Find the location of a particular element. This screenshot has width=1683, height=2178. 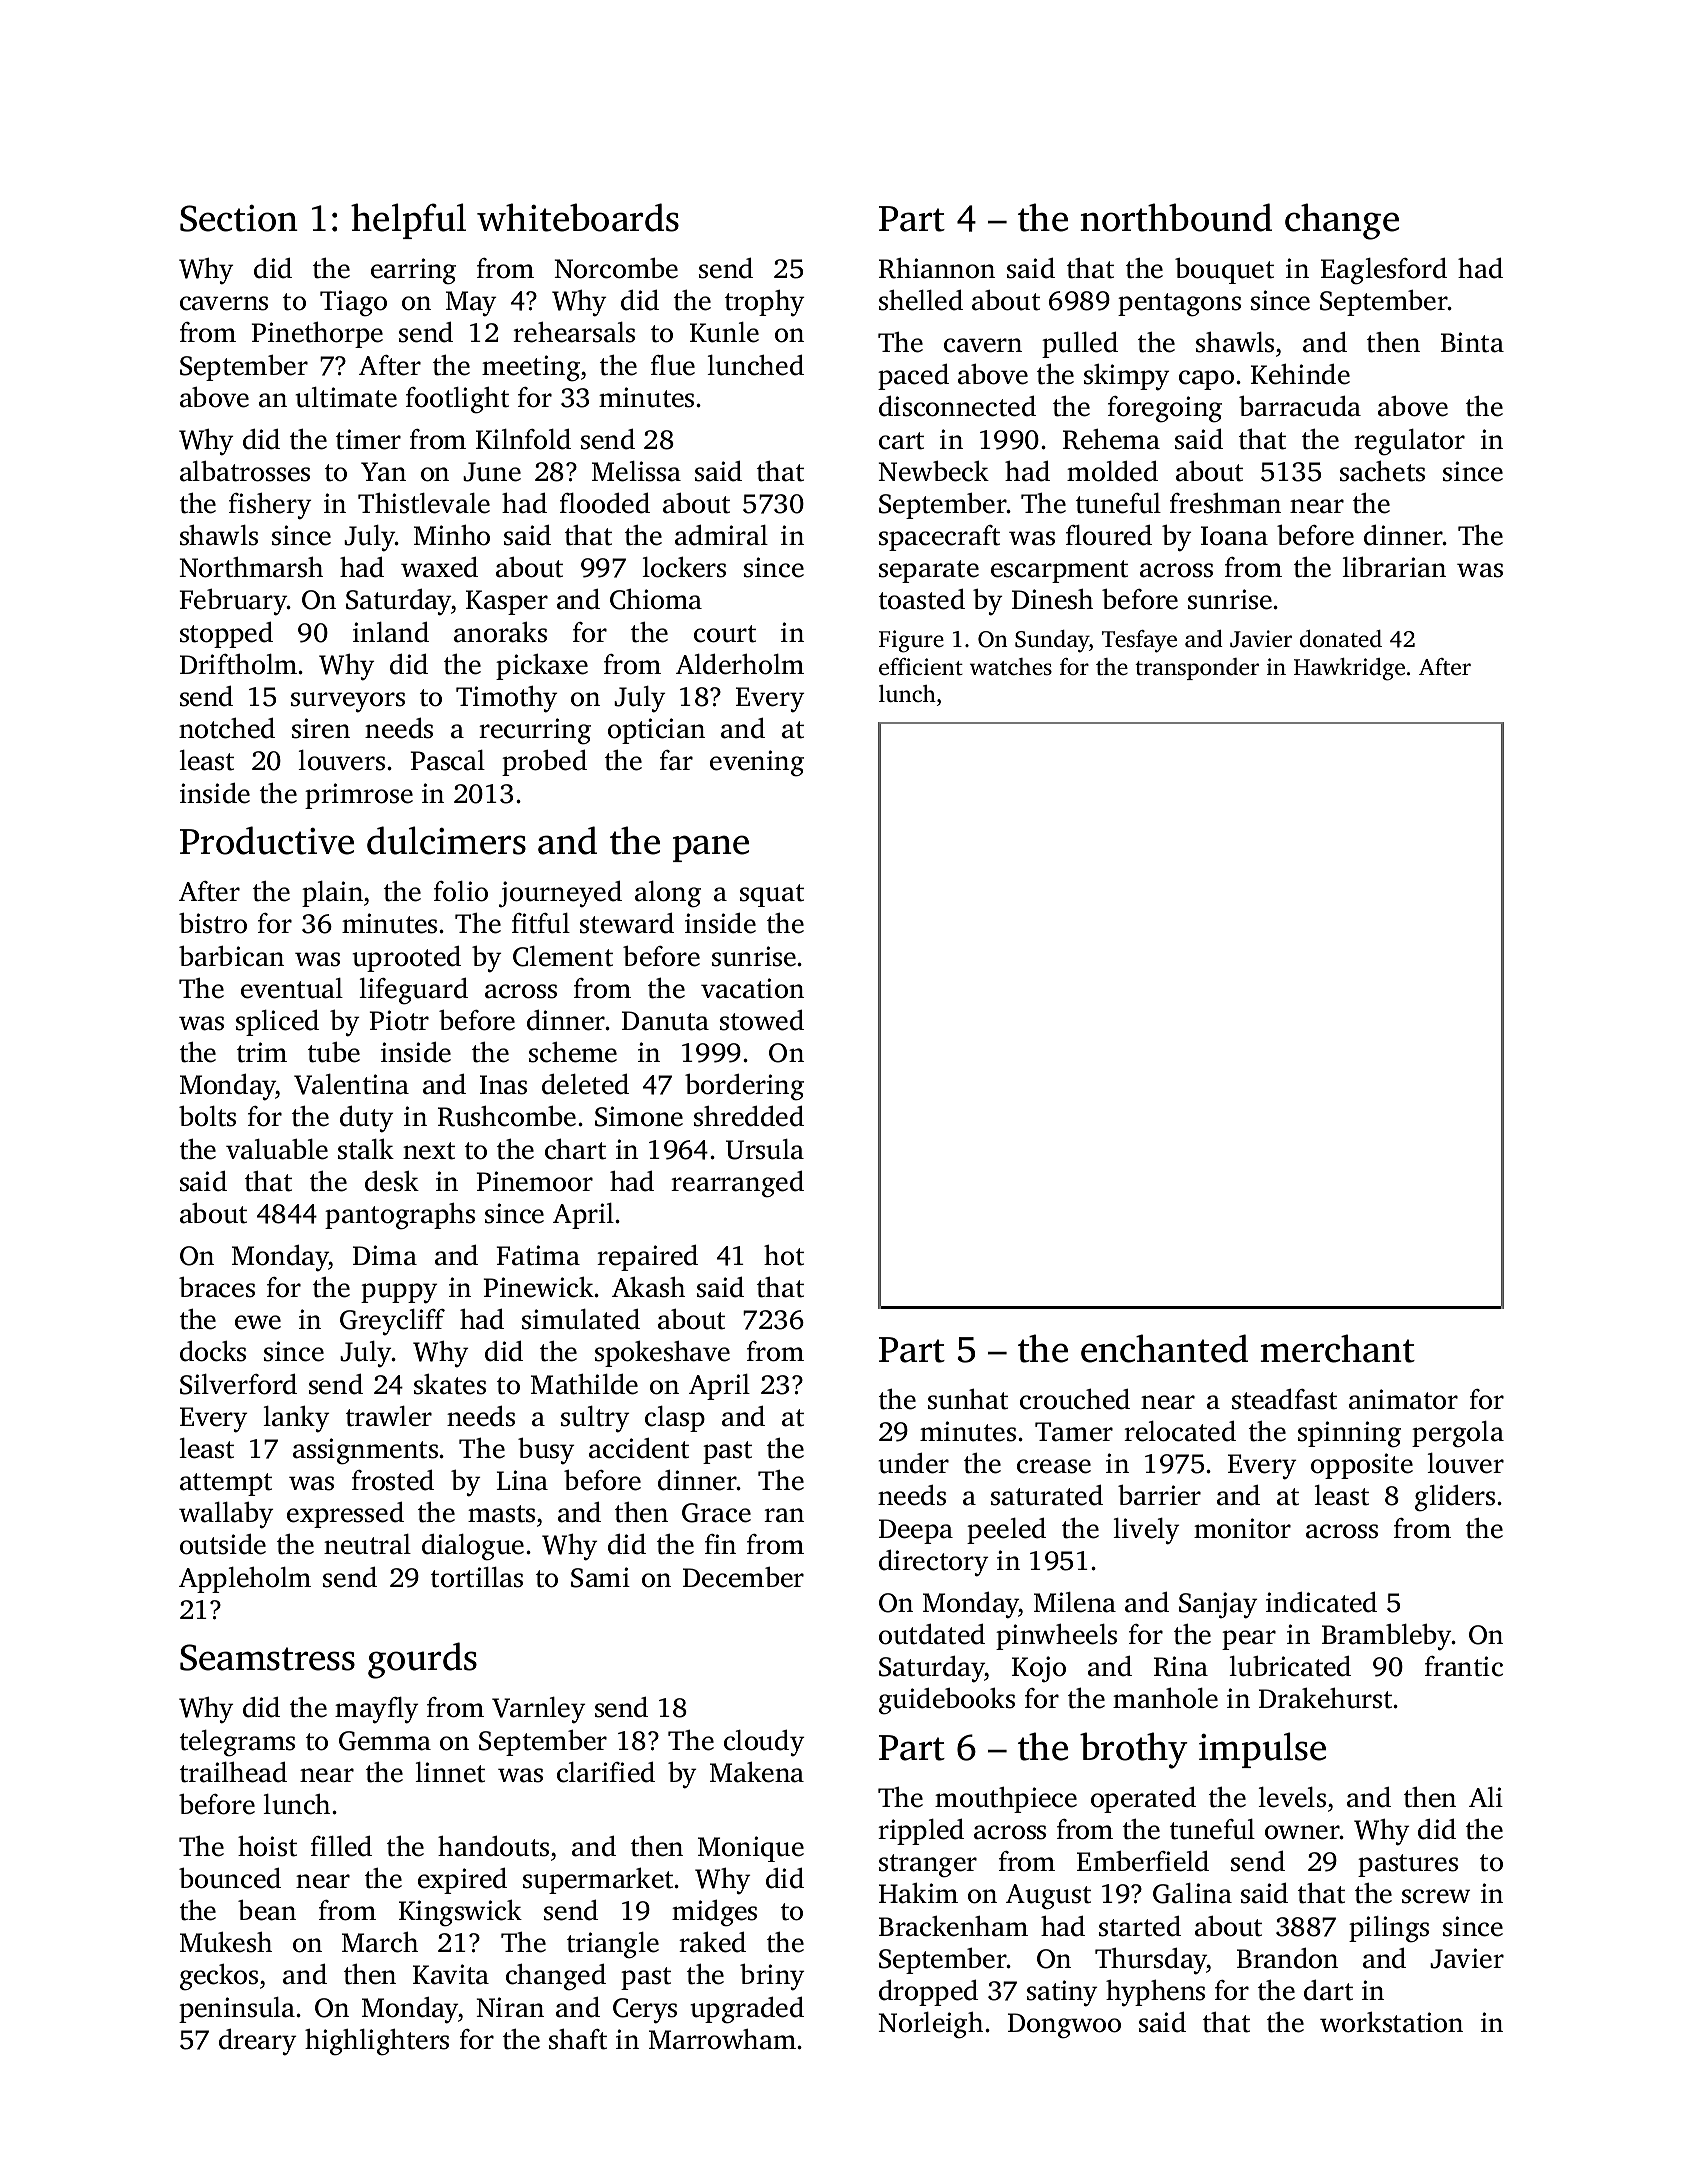

whiteboards is located at coordinates (578, 217).
